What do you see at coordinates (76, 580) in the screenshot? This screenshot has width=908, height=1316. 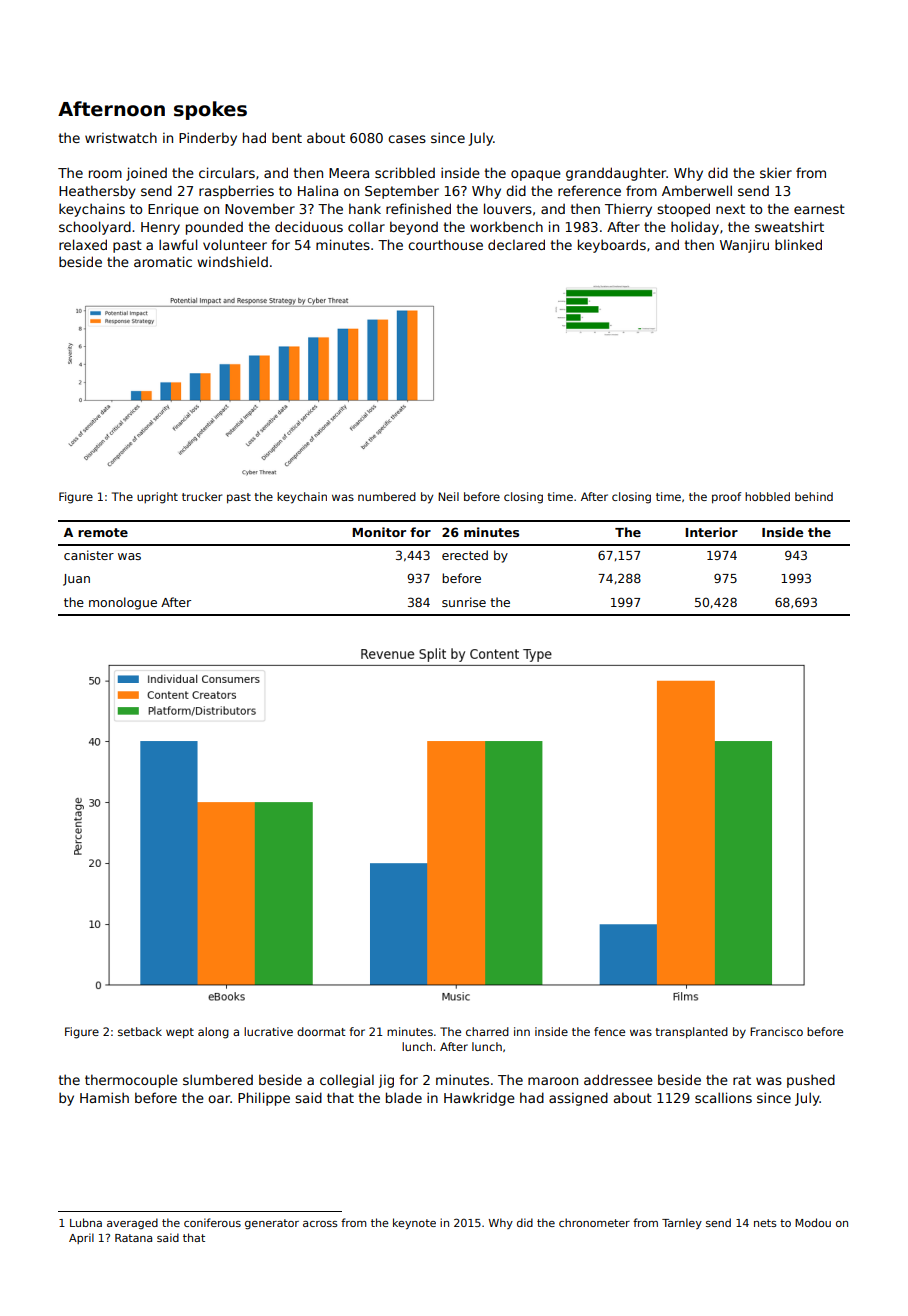 I see `Juan` at bounding box center [76, 580].
